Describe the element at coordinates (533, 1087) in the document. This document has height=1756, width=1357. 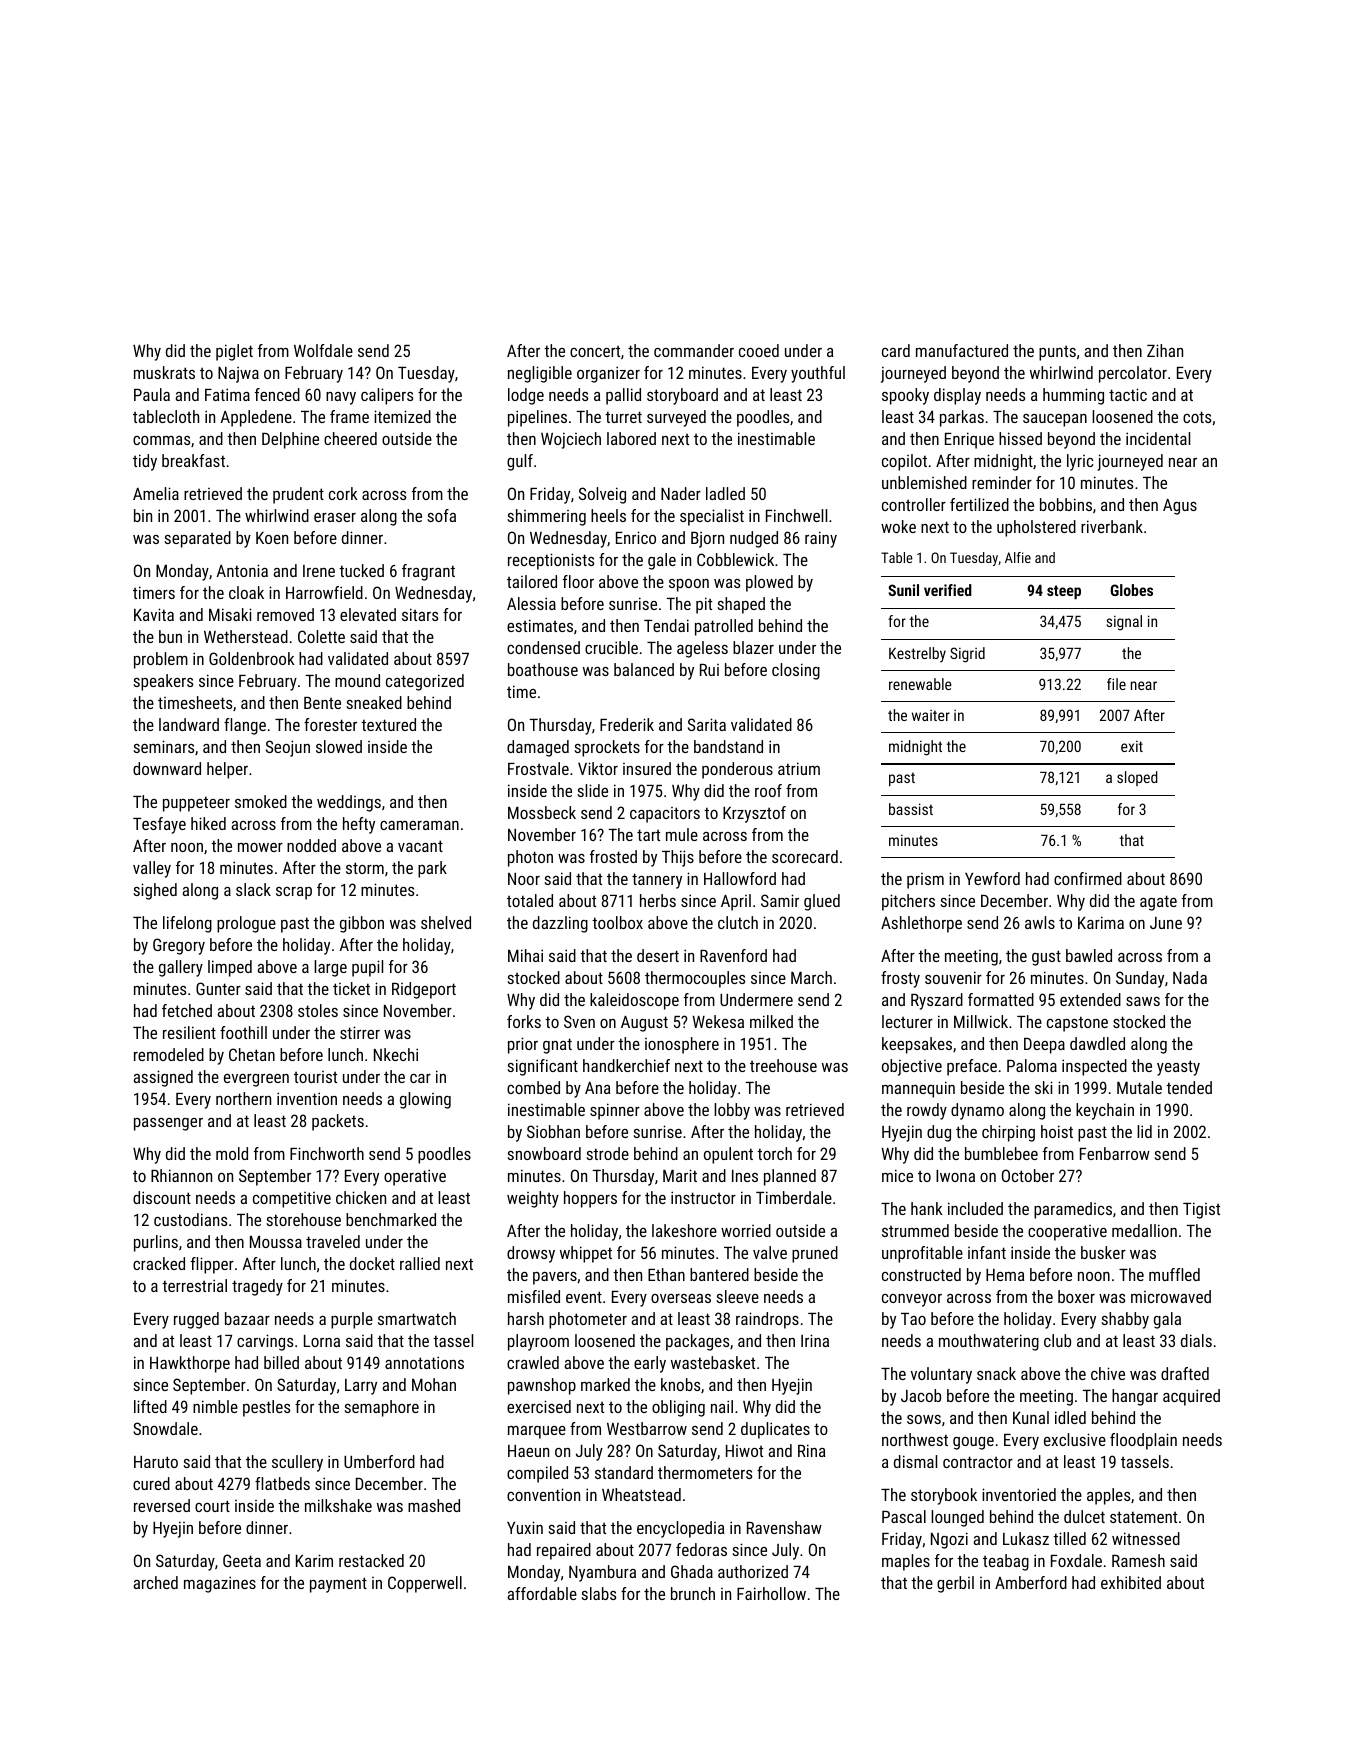
I see `combed` at that location.
